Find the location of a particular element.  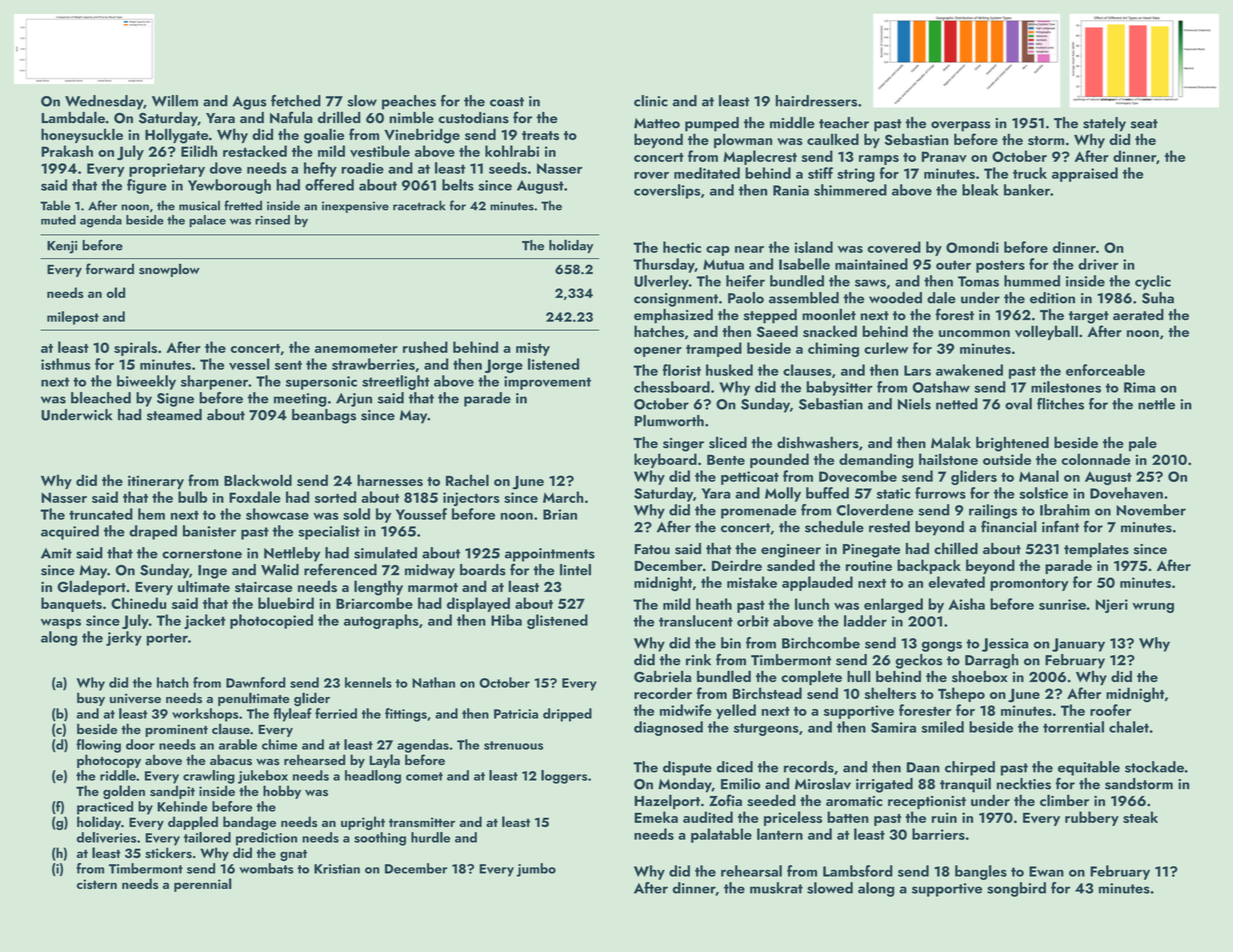

hairdressers is located at coordinates (816, 101).
